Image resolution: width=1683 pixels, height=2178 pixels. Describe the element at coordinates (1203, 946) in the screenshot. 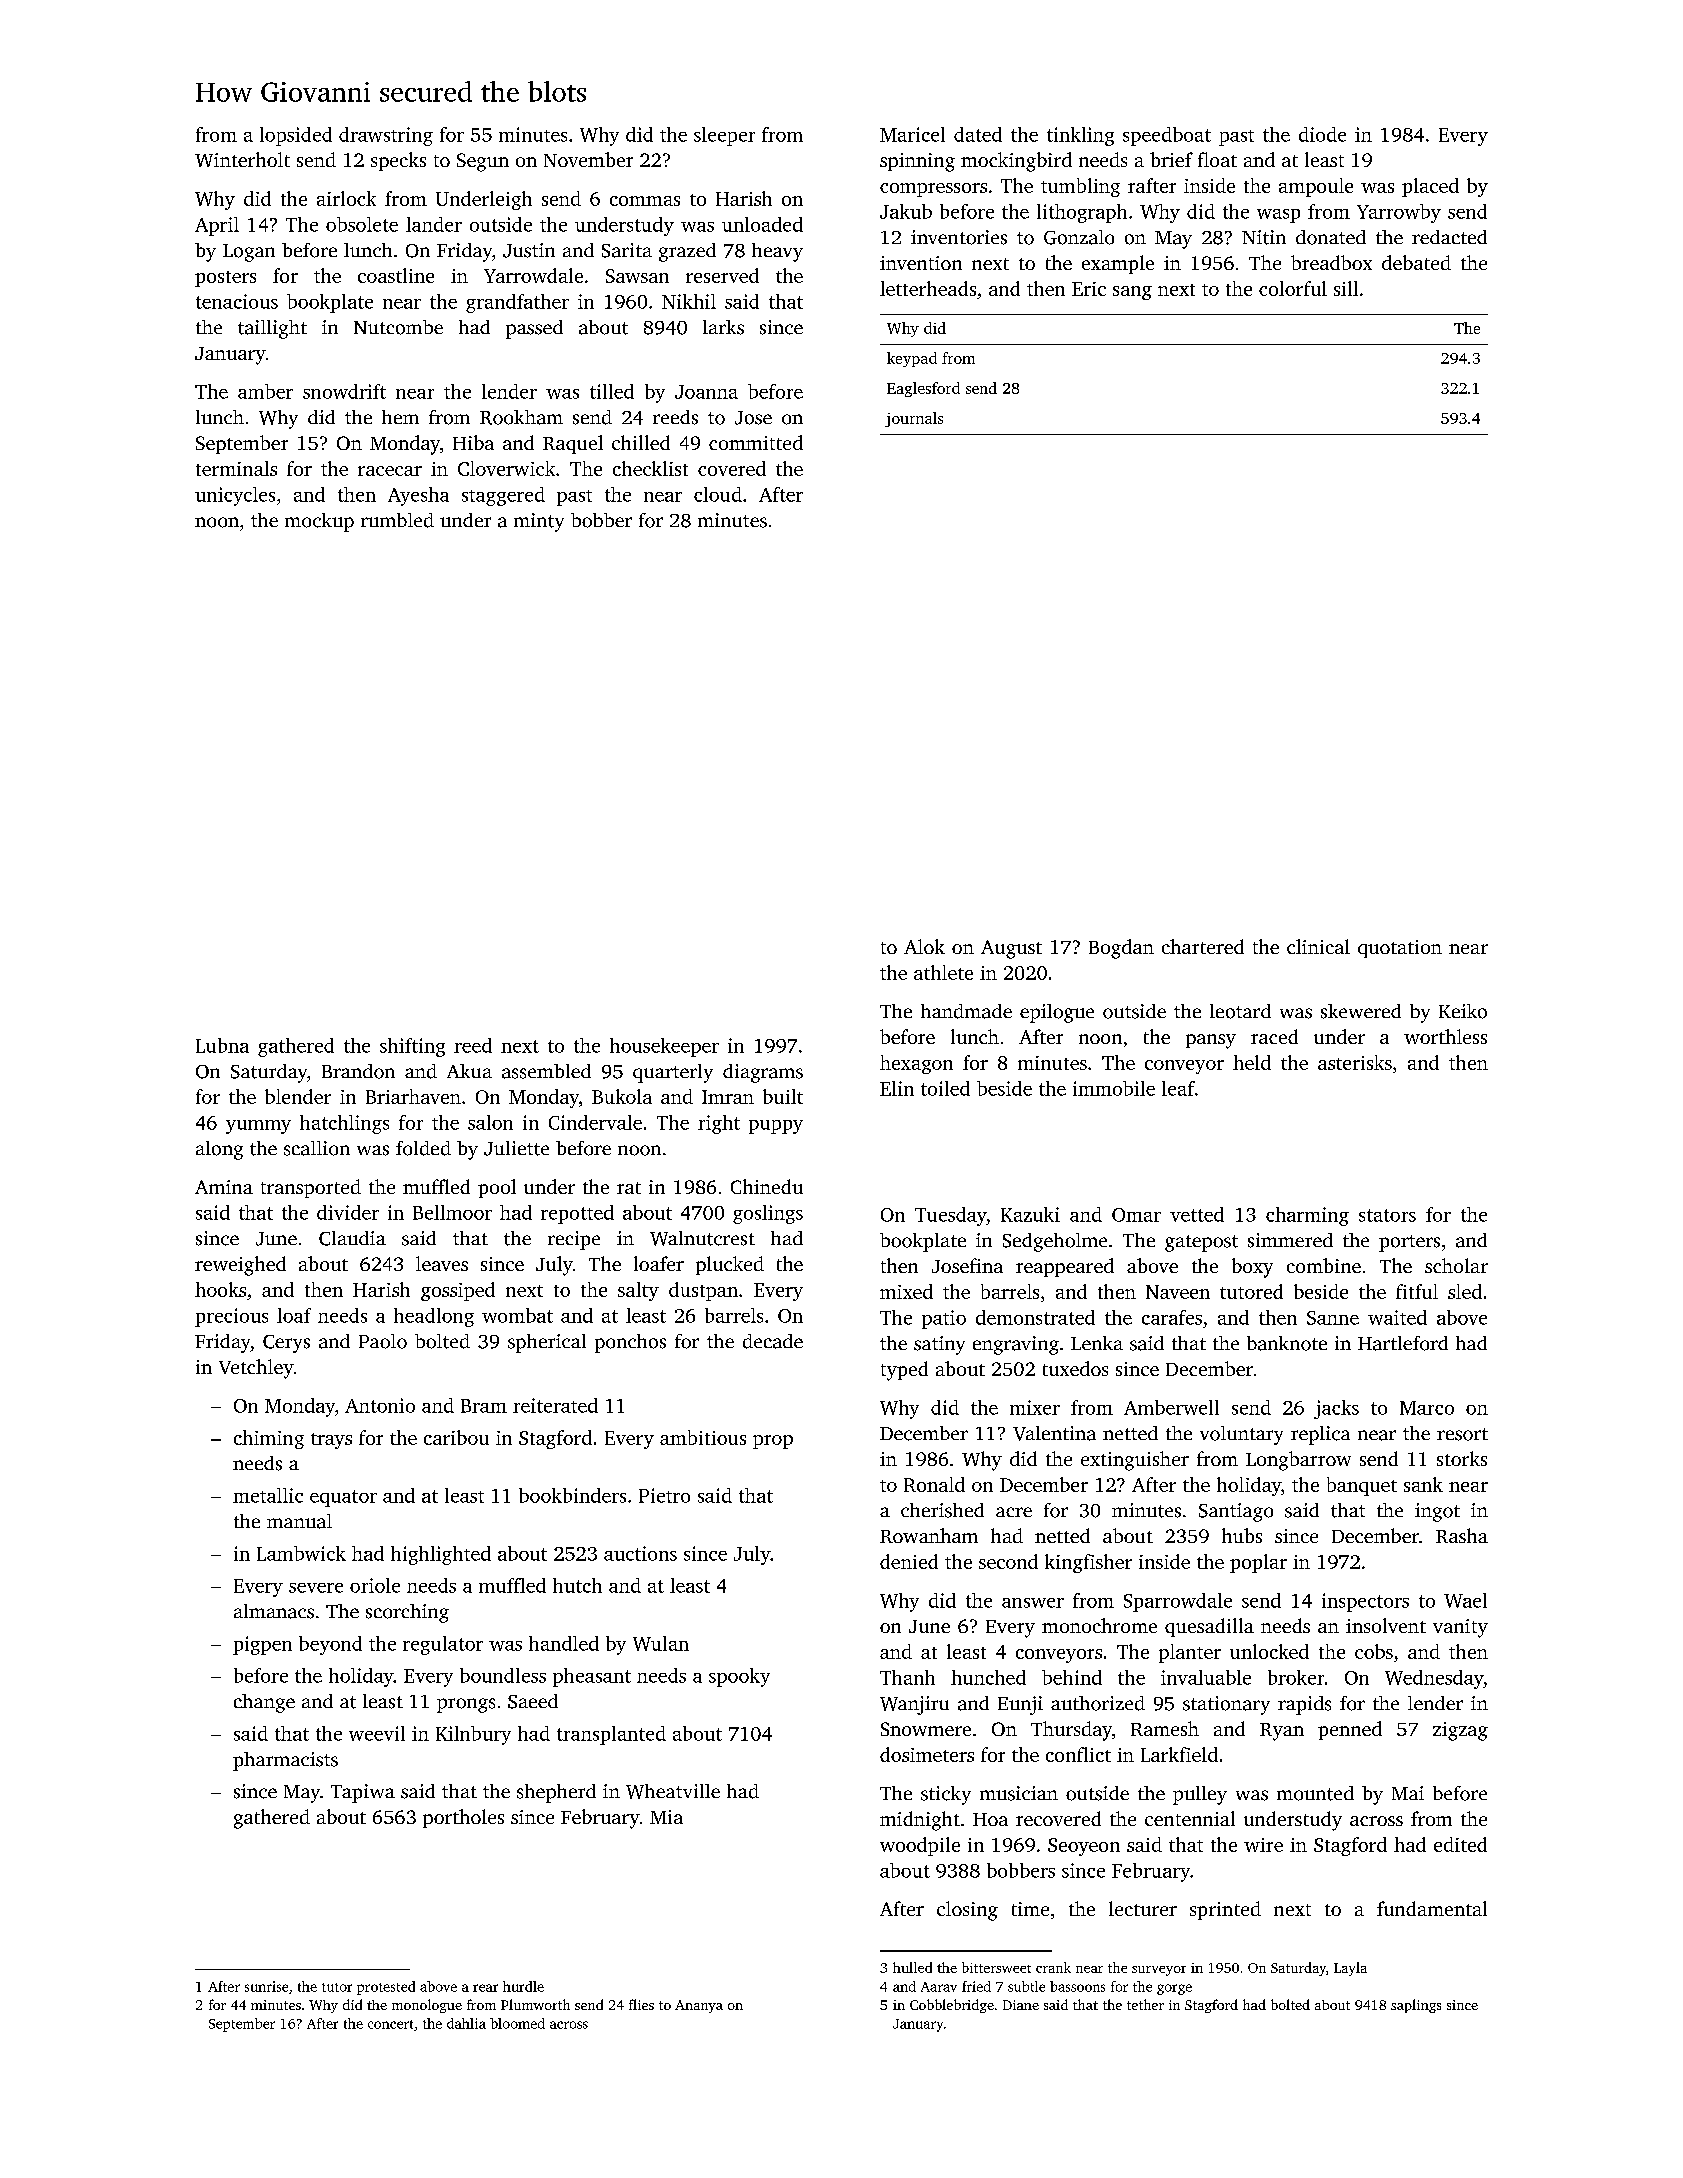

I see `chartered` at that location.
